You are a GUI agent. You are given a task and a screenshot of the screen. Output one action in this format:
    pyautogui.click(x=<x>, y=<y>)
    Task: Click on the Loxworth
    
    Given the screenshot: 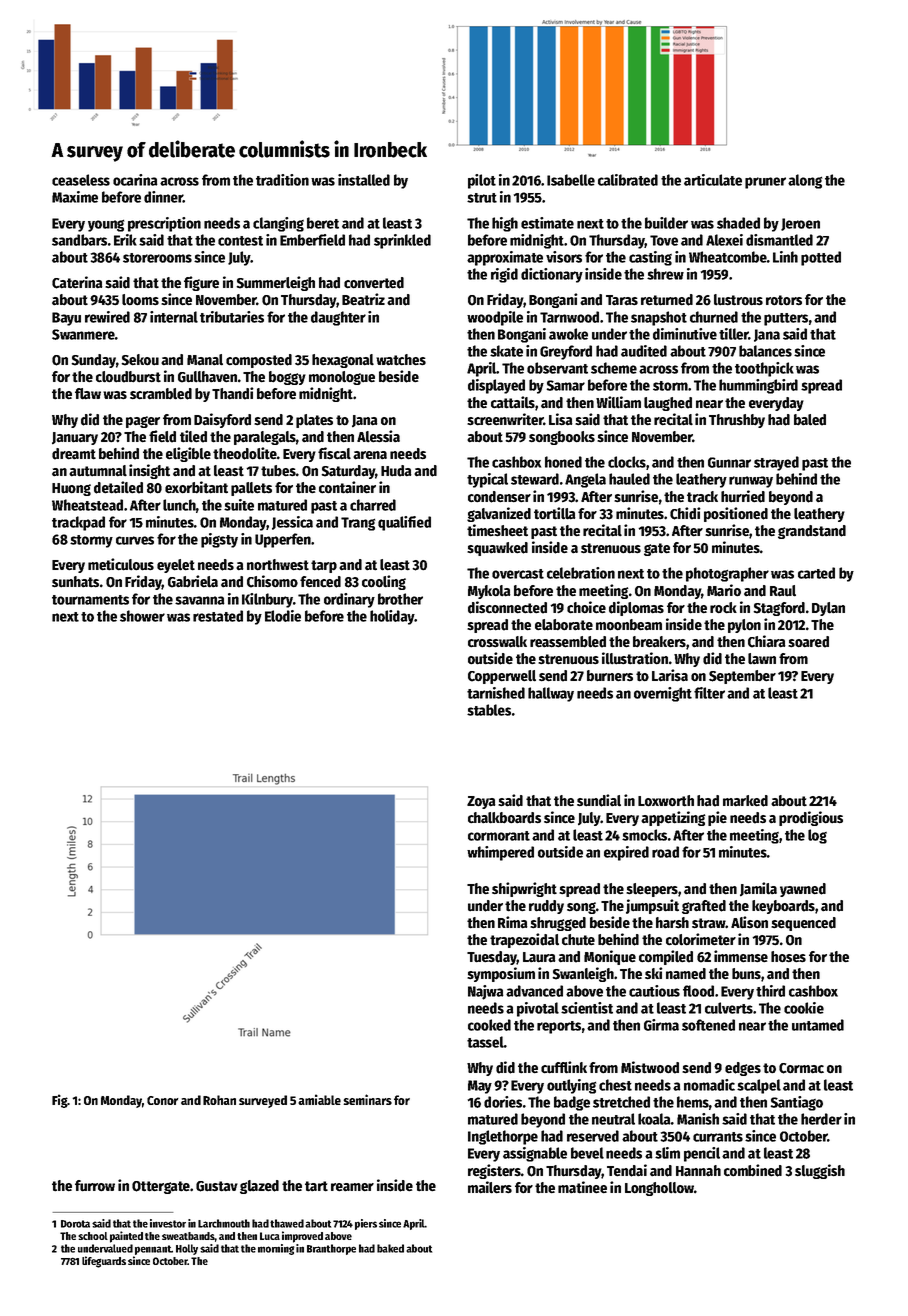 What is the action you would take?
    pyautogui.click(x=666, y=801)
